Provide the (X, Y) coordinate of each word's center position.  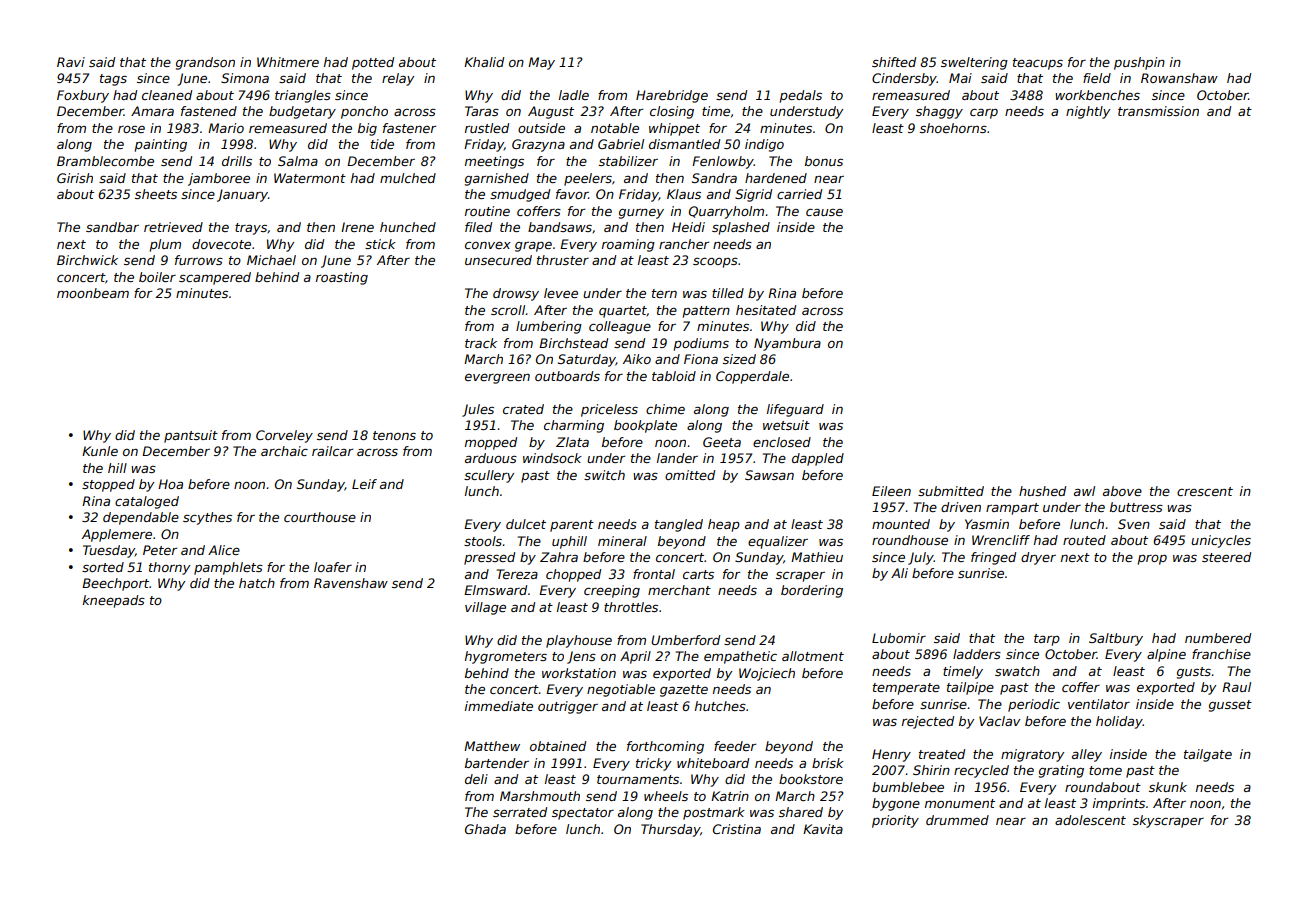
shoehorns (953, 128)
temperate (906, 689)
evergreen (497, 379)
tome (1105, 770)
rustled (487, 128)
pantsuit (191, 436)
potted (373, 63)
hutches (720, 706)
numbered (1218, 638)
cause (824, 212)
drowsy (516, 294)
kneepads (114, 601)
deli (476, 779)
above (1122, 491)
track (481, 343)
